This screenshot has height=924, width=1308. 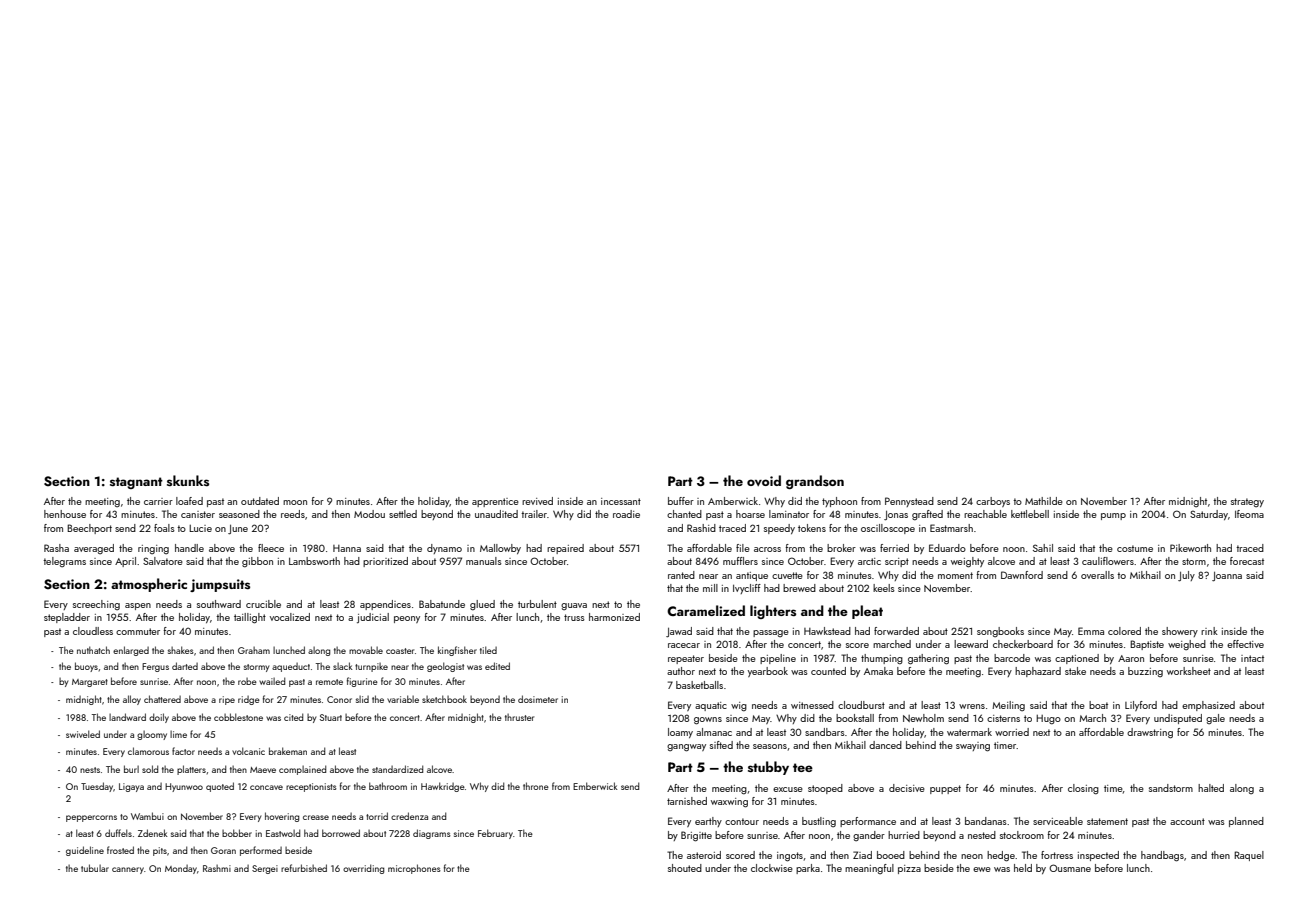 What do you see at coordinates (1209, 631) in the screenshot?
I see `rink` at bounding box center [1209, 631].
